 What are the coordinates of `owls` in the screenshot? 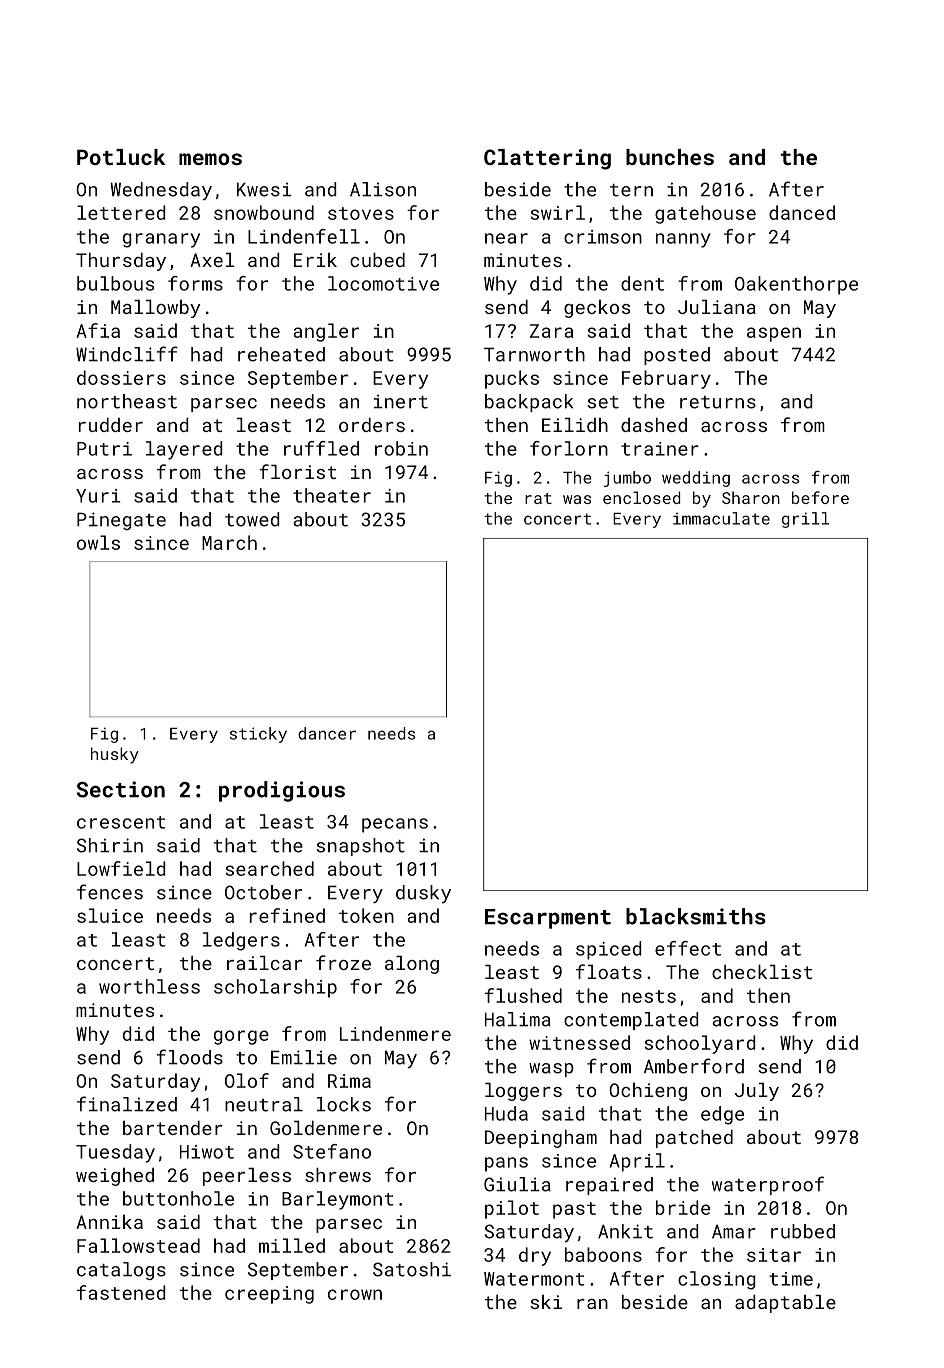 It's located at (98, 542).
